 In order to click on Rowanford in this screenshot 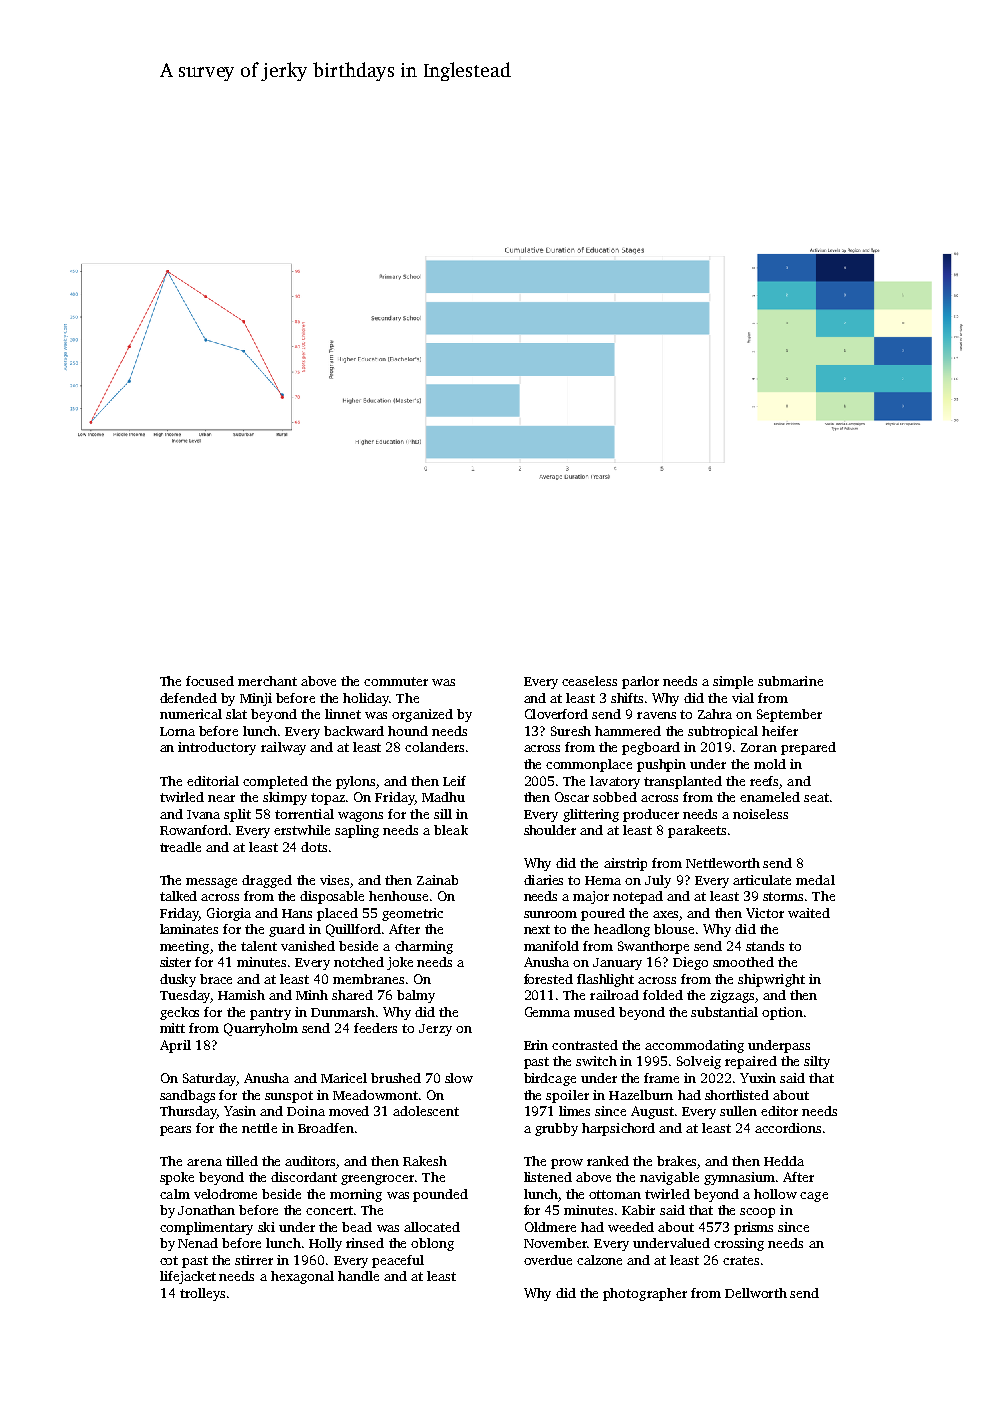, I will do `click(194, 830)`.
